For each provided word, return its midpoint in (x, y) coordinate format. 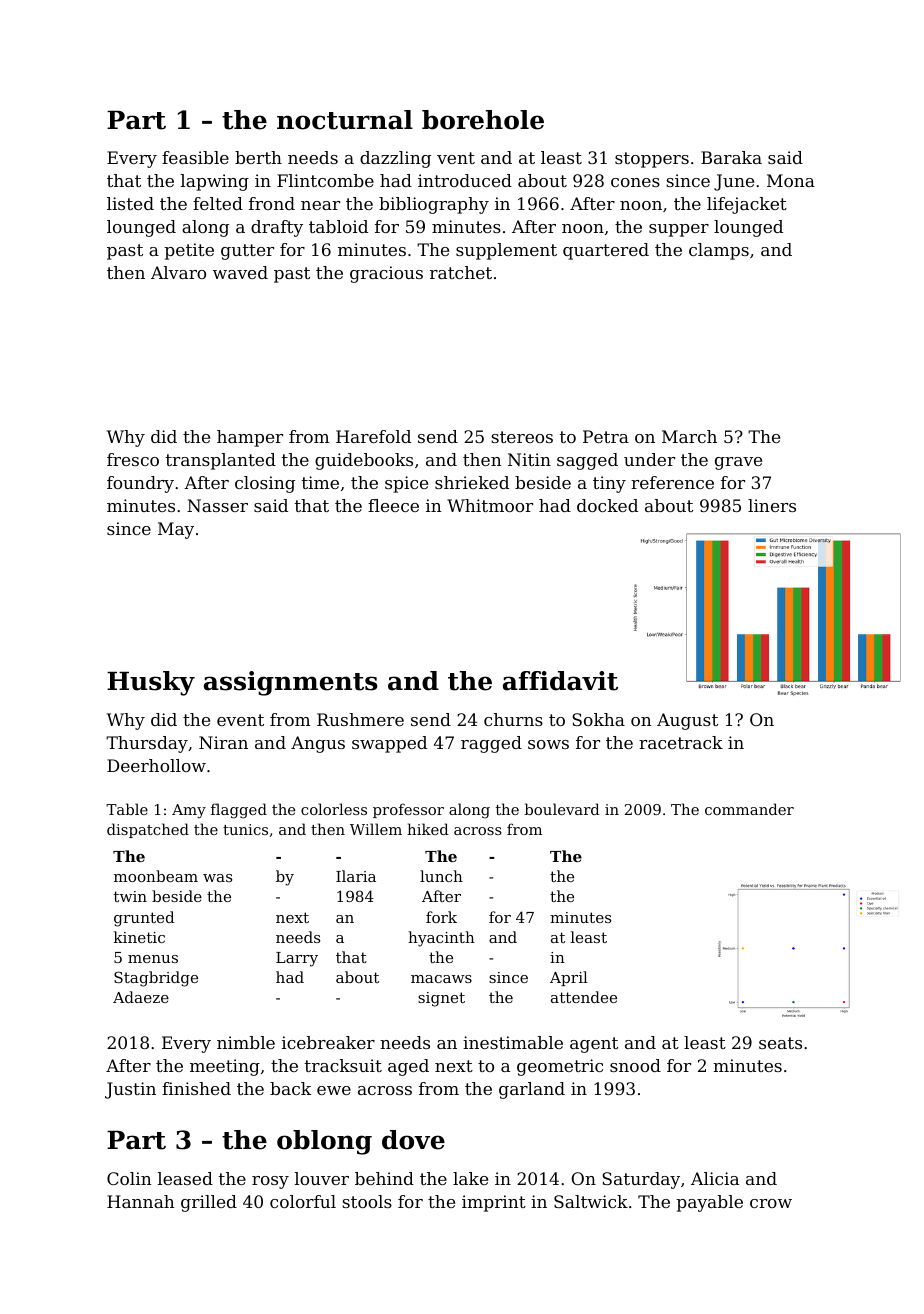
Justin (130, 1090)
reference (672, 482)
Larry (297, 959)
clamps (719, 251)
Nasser (217, 505)
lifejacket (747, 205)
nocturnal (345, 120)
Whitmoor (490, 505)
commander (749, 809)
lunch (441, 876)
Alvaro (178, 272)
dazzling (395, 159)
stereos (522, 437)
